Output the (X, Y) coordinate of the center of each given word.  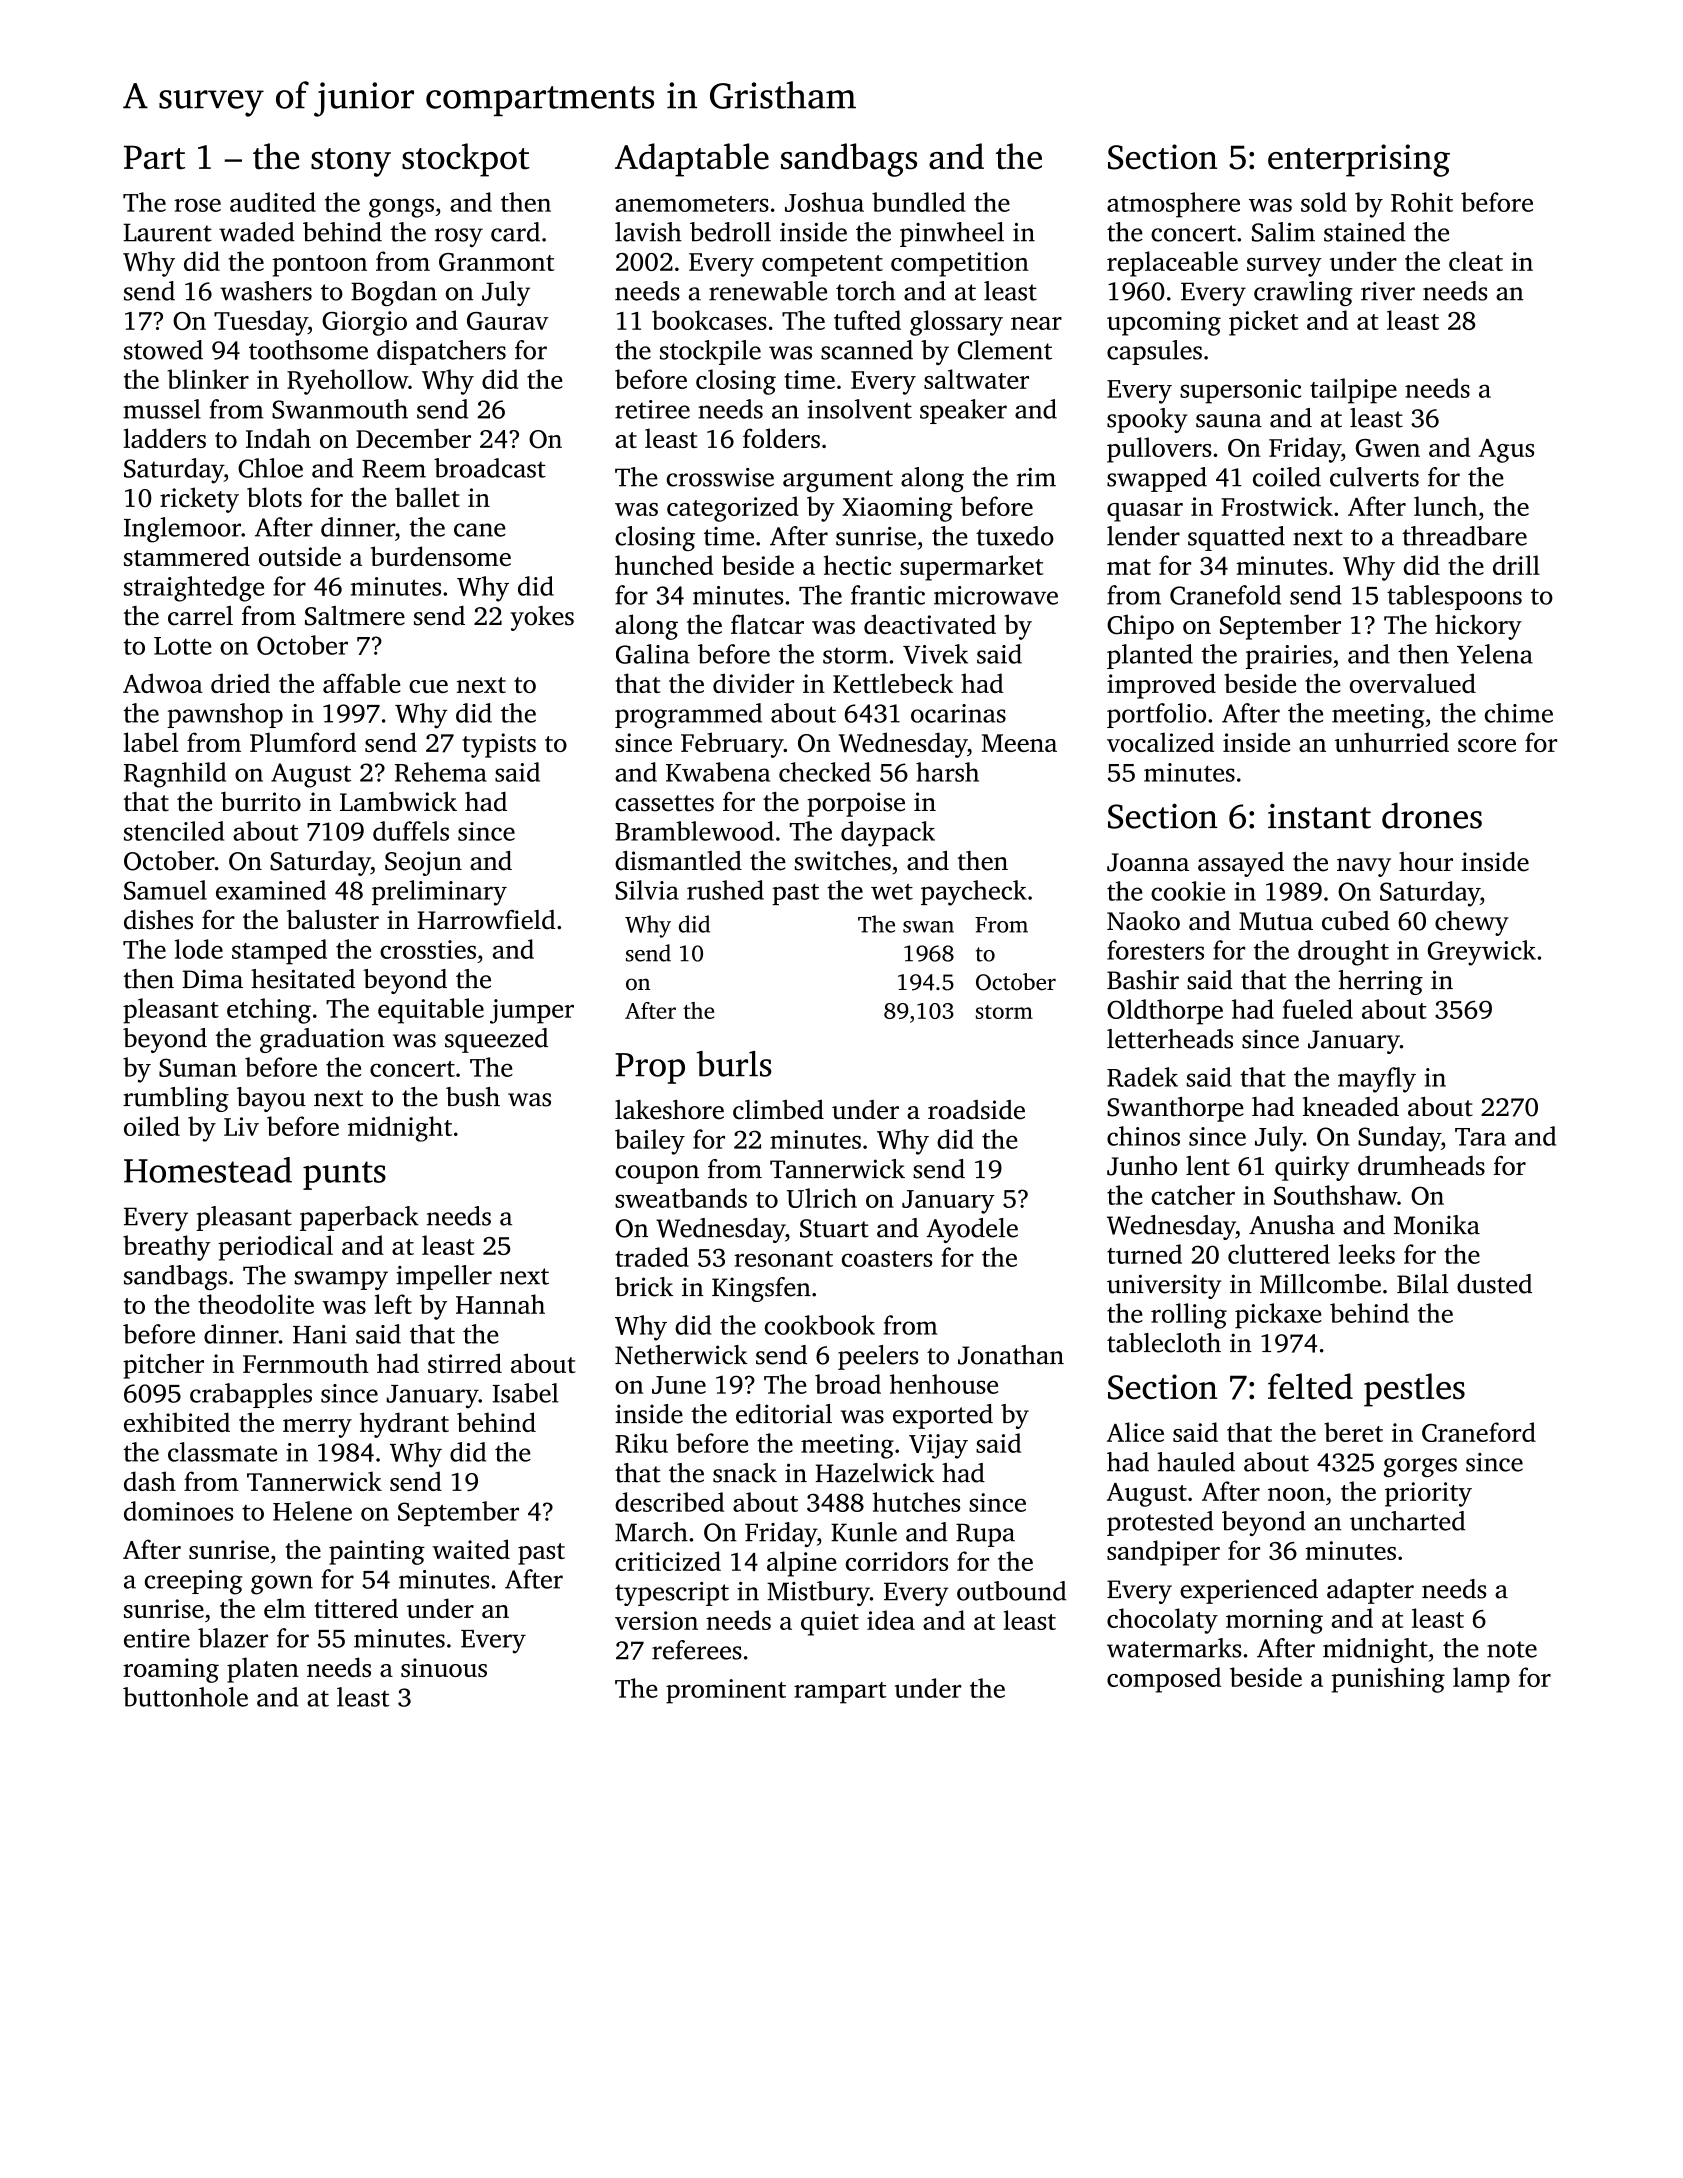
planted (1150, 656)
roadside (976, 1110)
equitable (431, 1011)
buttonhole (185, 1697)
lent (1208, 1166)
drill (1516, 565)
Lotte (183, 646)
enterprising (1359, 160)
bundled (919, 202)
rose (197, 205)
